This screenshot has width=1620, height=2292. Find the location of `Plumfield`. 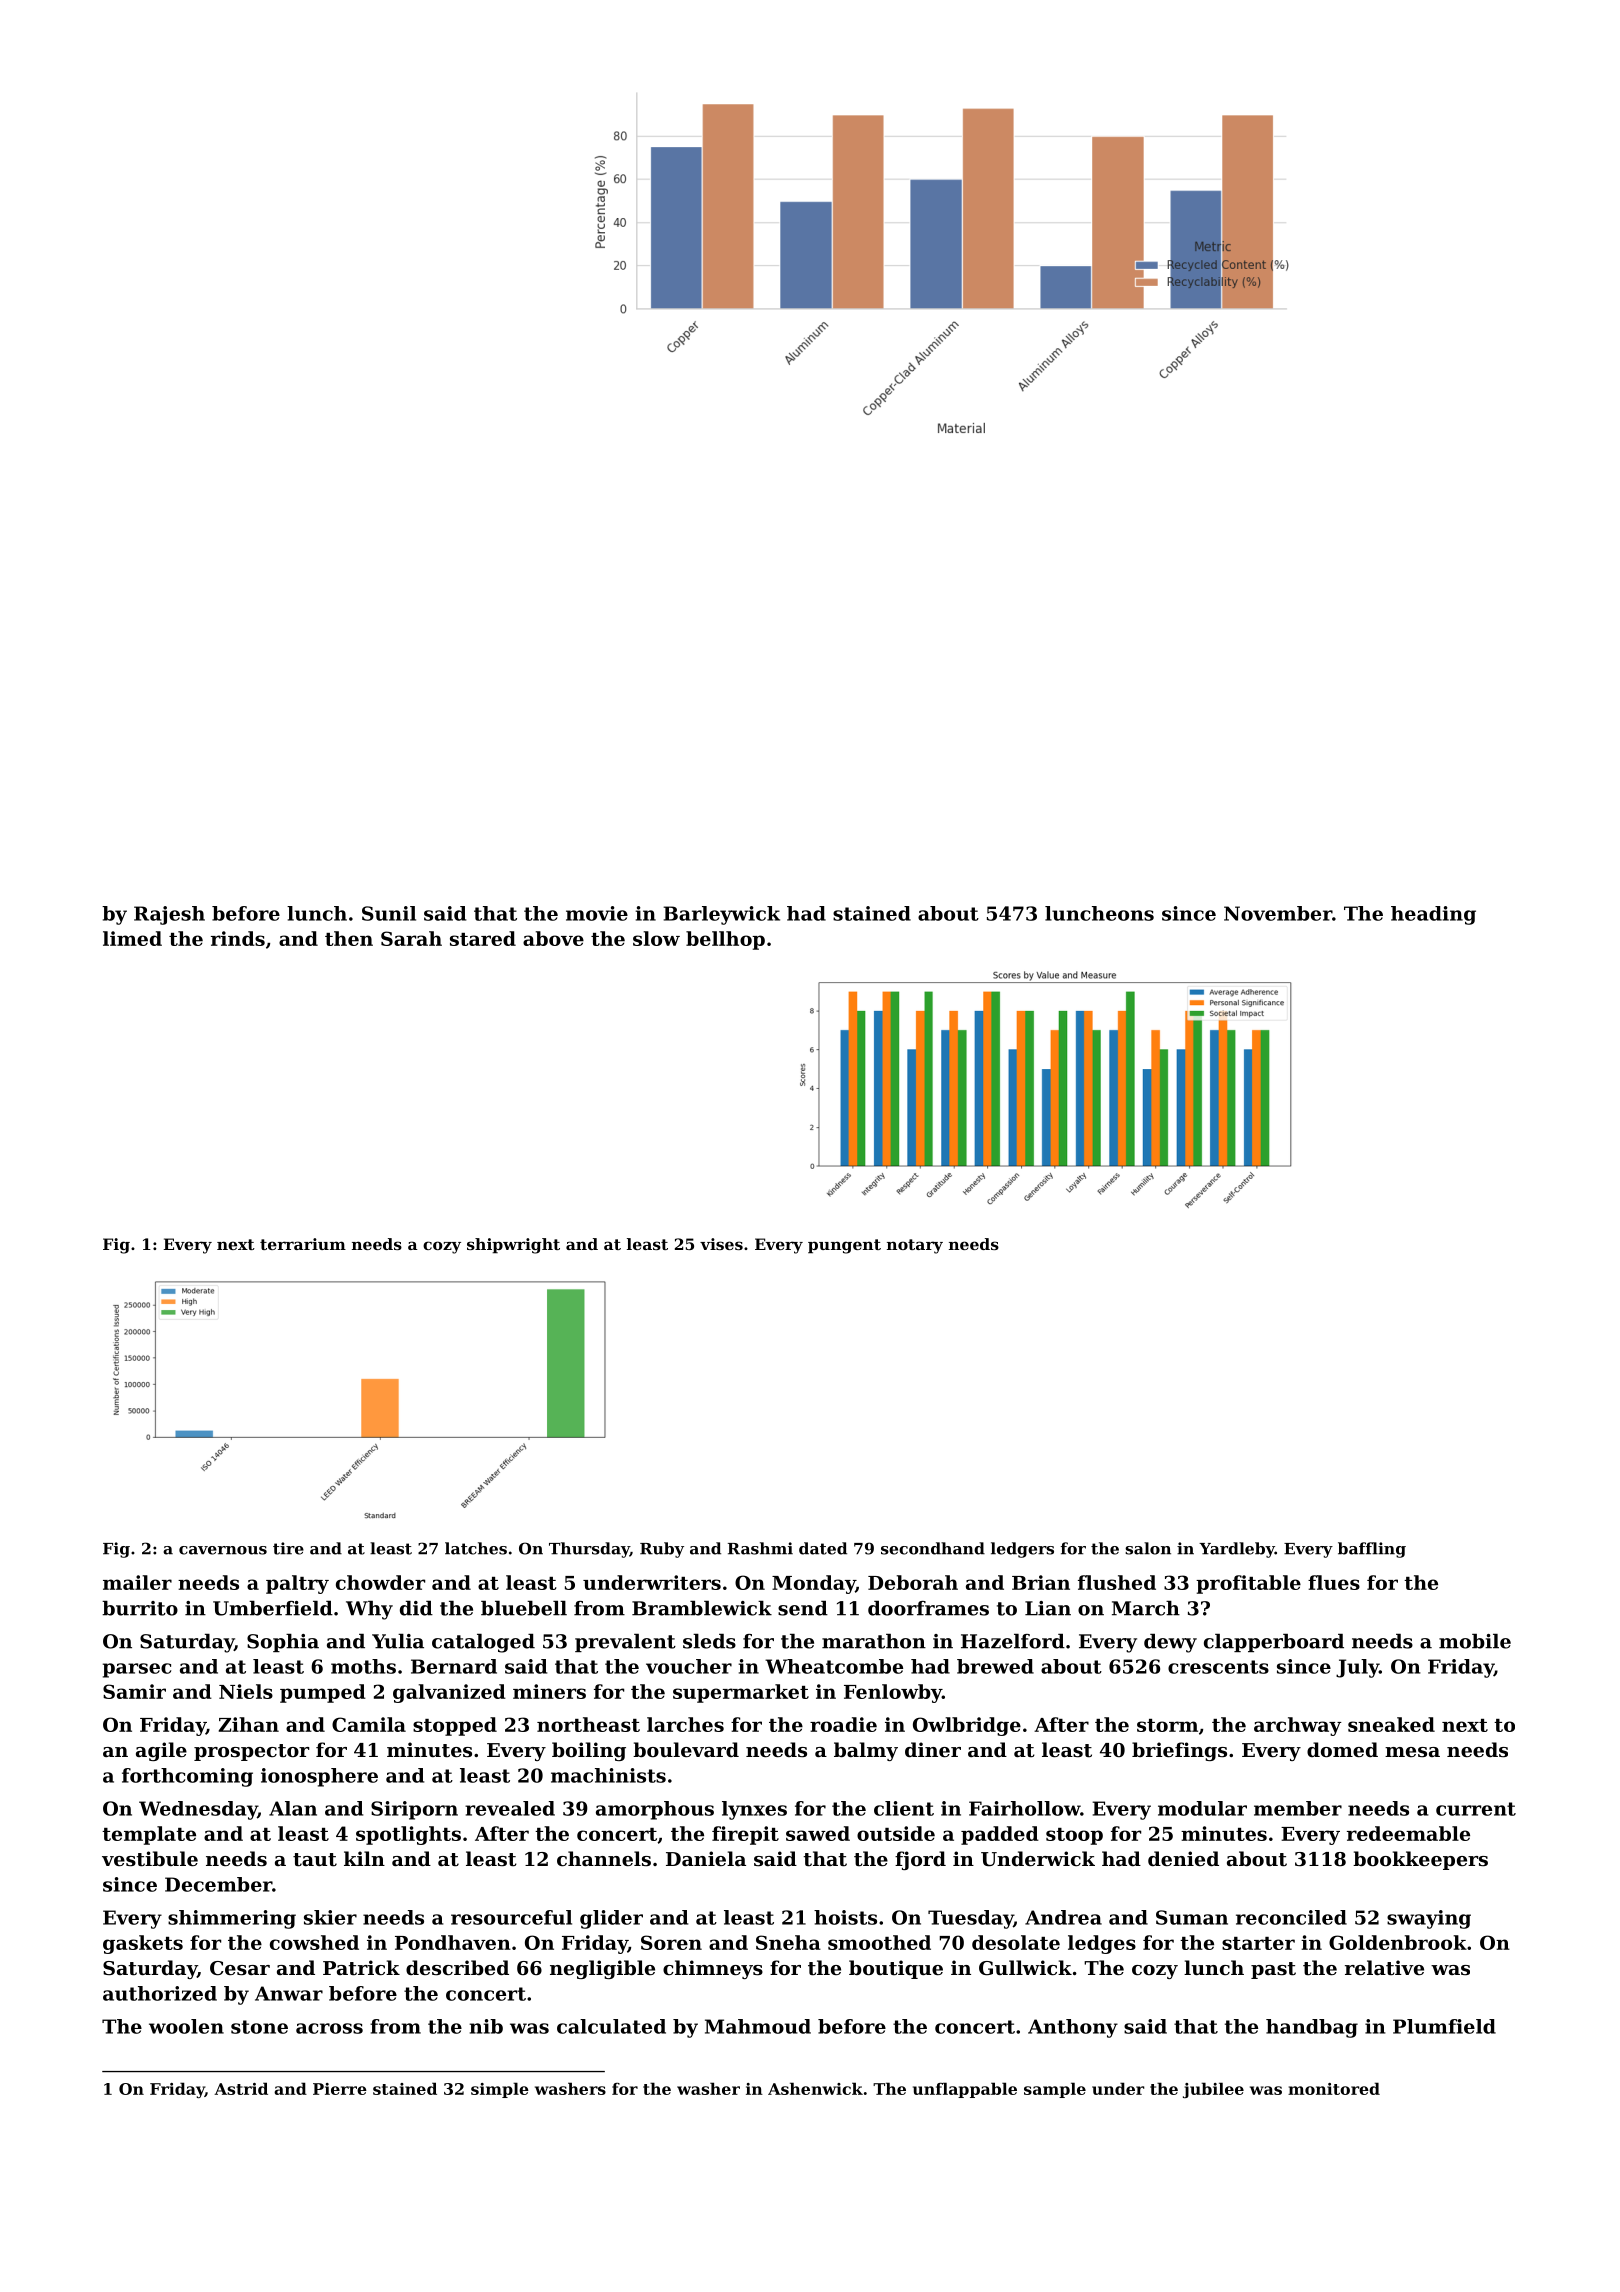

Plumfield is located at coordinates (1444, 2026).
